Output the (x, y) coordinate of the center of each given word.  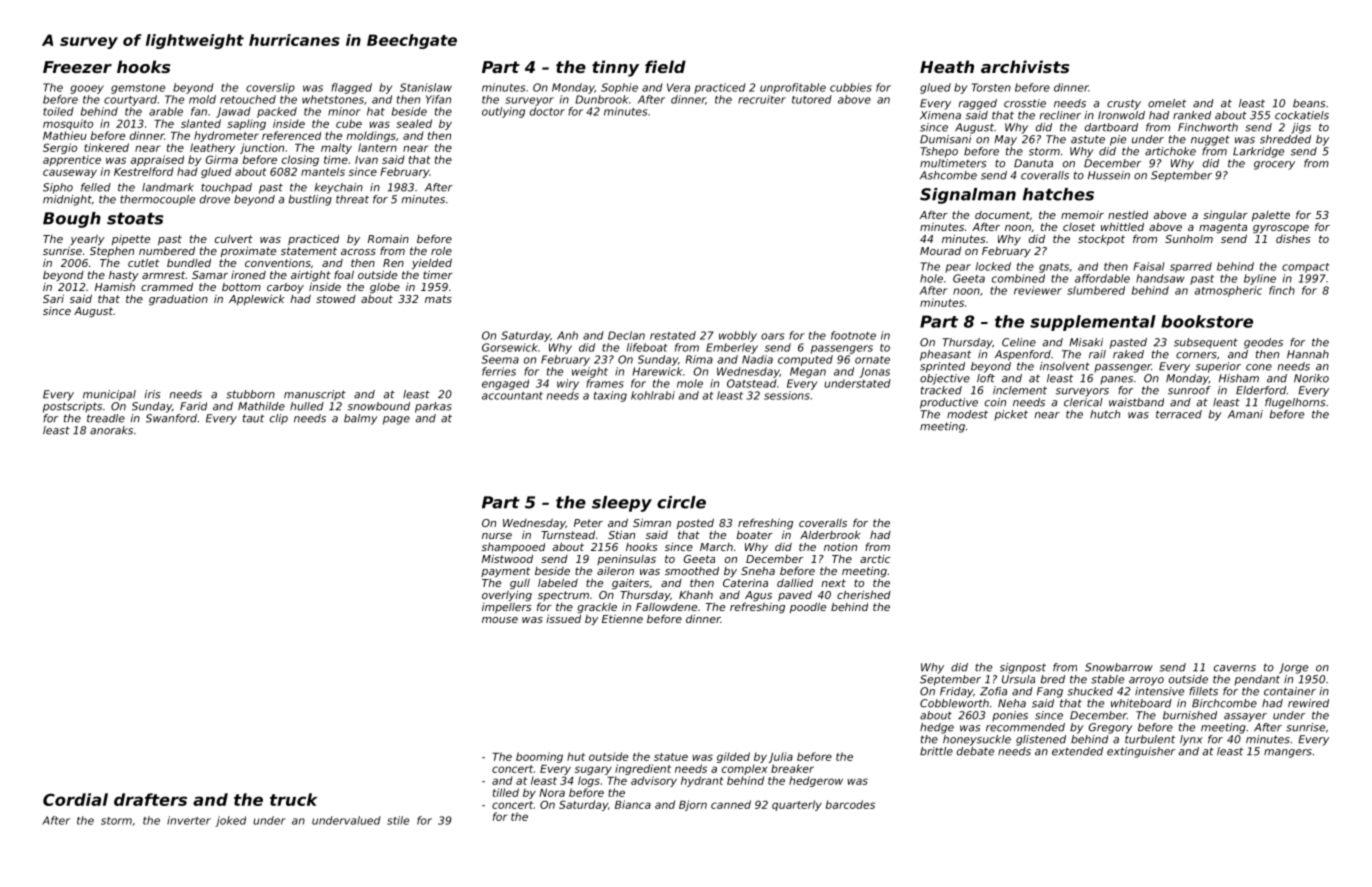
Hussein (1109, 175)
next (833, 583)
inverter (189, 820)
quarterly (797, 805)
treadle (106, 418)
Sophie (619, 88)
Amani (1245, 414)
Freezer (77, 67)
